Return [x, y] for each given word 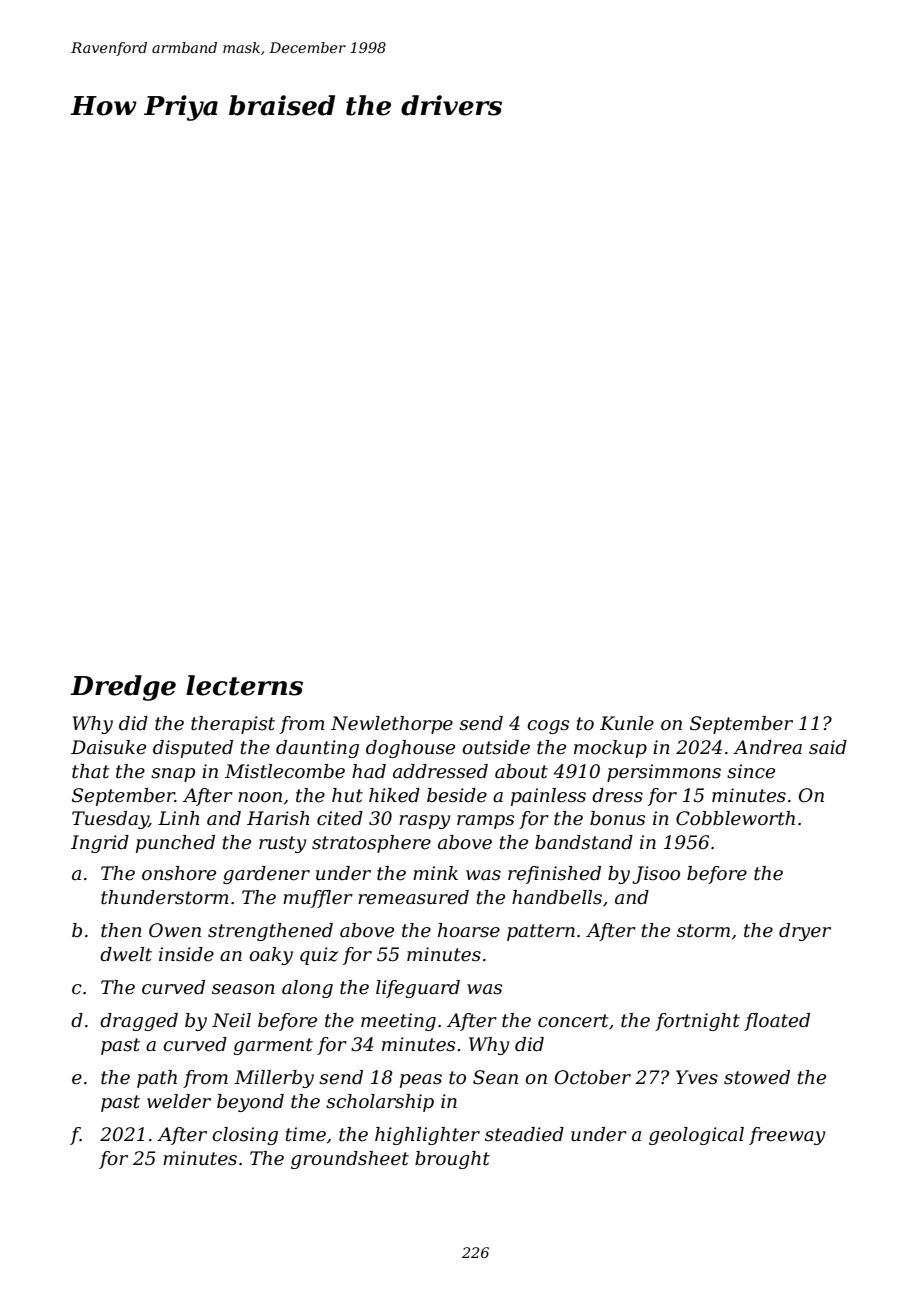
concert [573, 1021]
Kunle [627, 723]
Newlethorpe [392, 725]
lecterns [244, 685]
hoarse [469, 930]
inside [186, 954]
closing [245, 1136]
